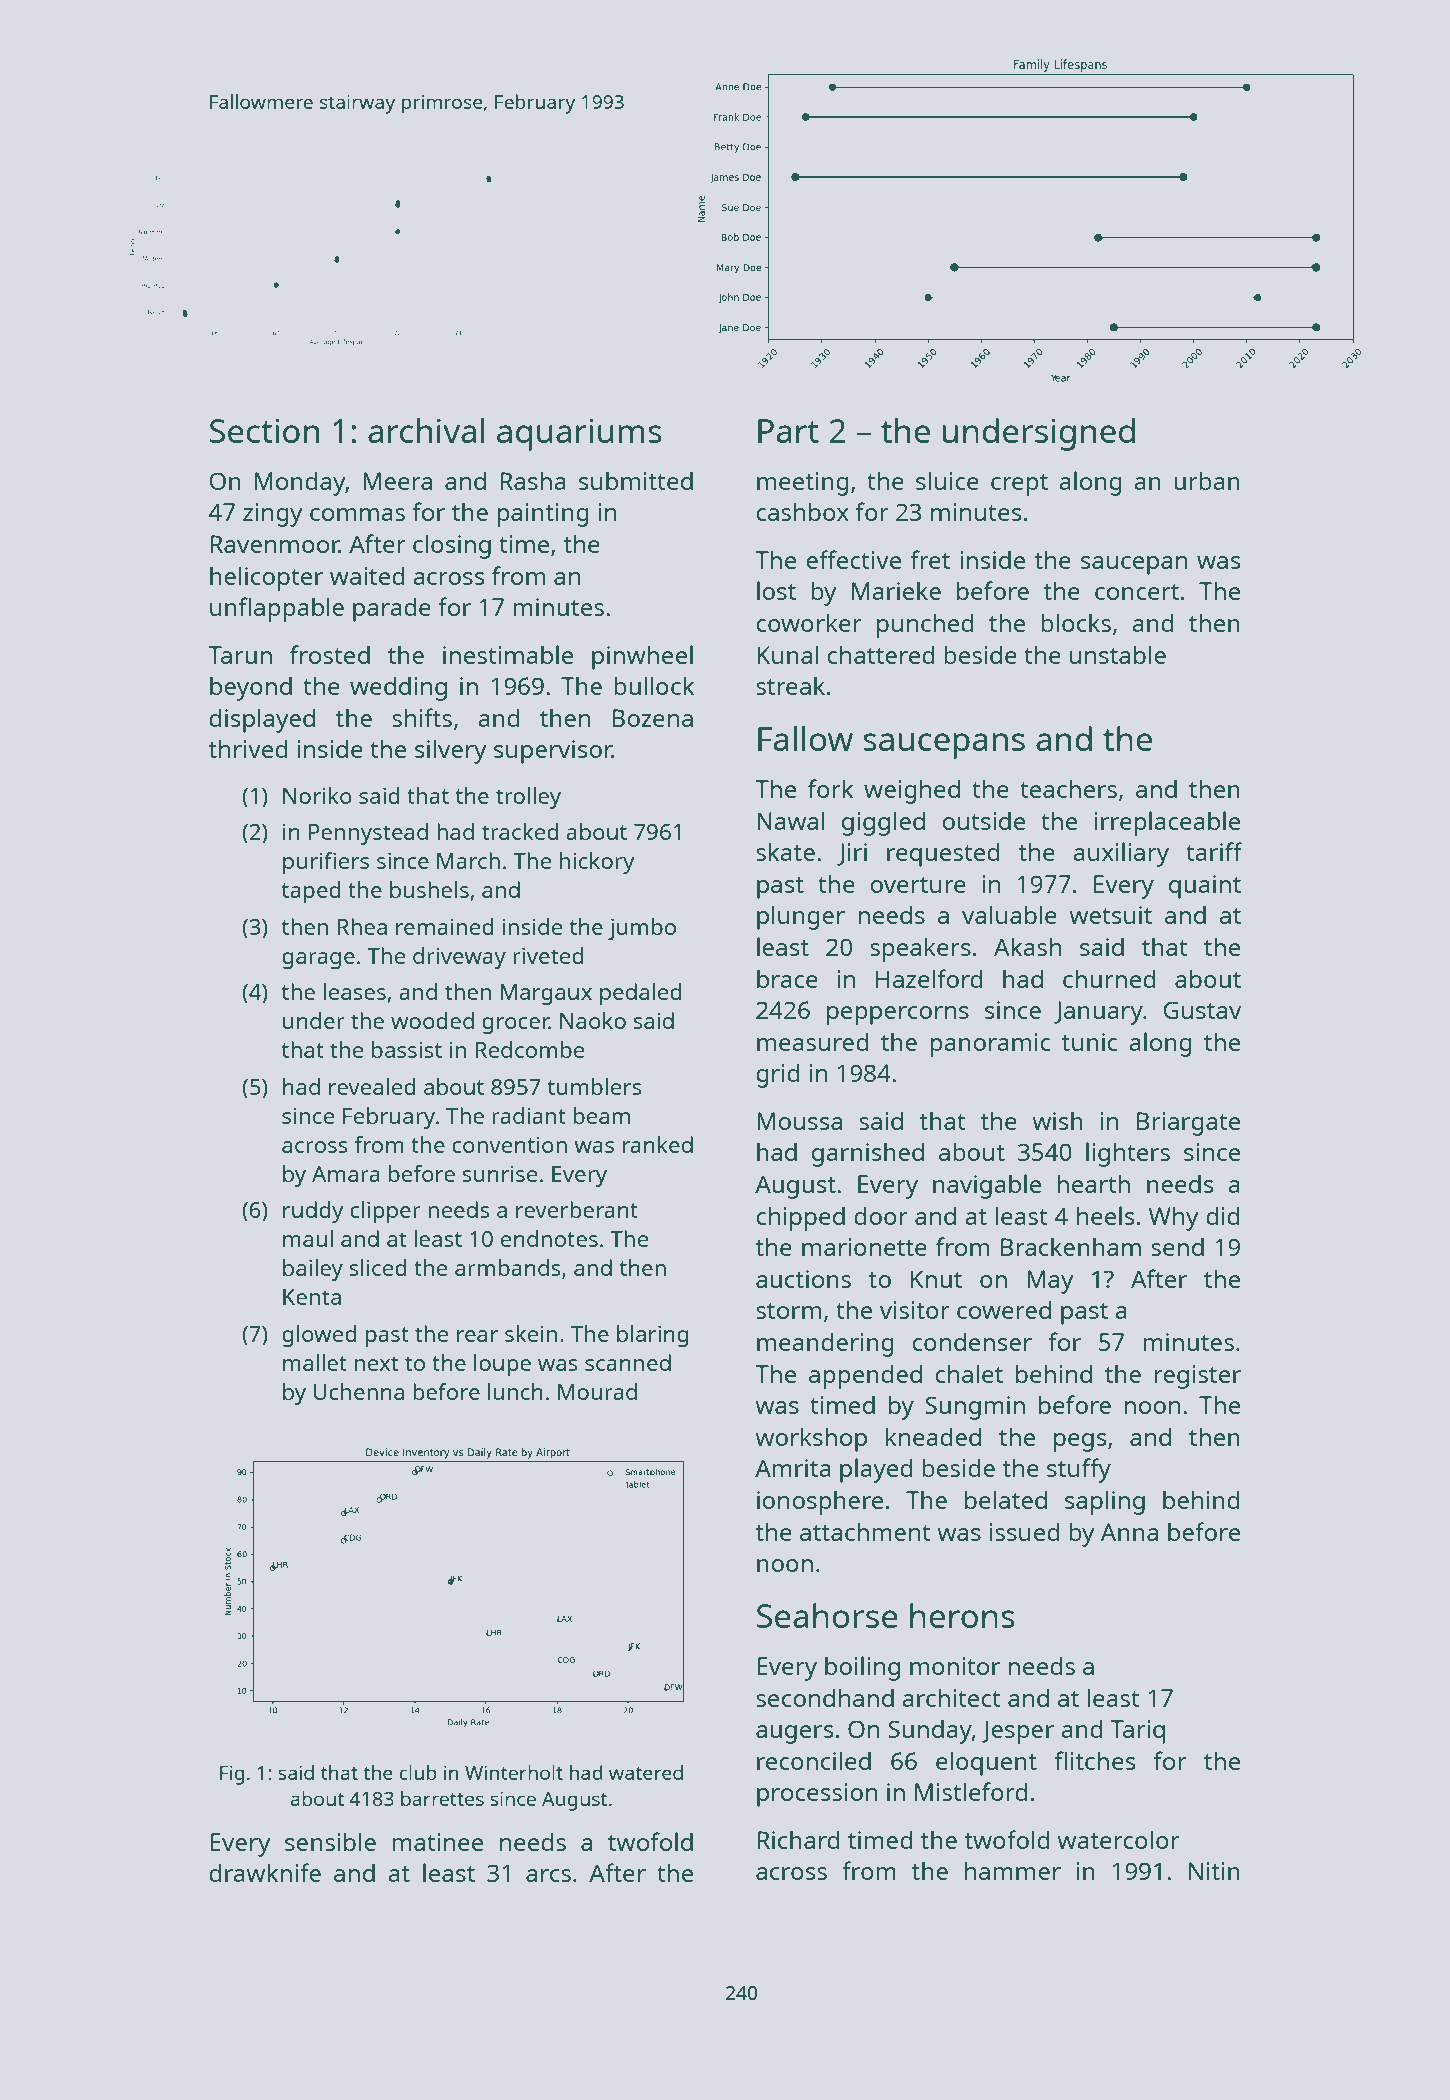  What do you see at coordinates (788, 431) in the image?
I see `Part` at bounding box center [788, 431].
